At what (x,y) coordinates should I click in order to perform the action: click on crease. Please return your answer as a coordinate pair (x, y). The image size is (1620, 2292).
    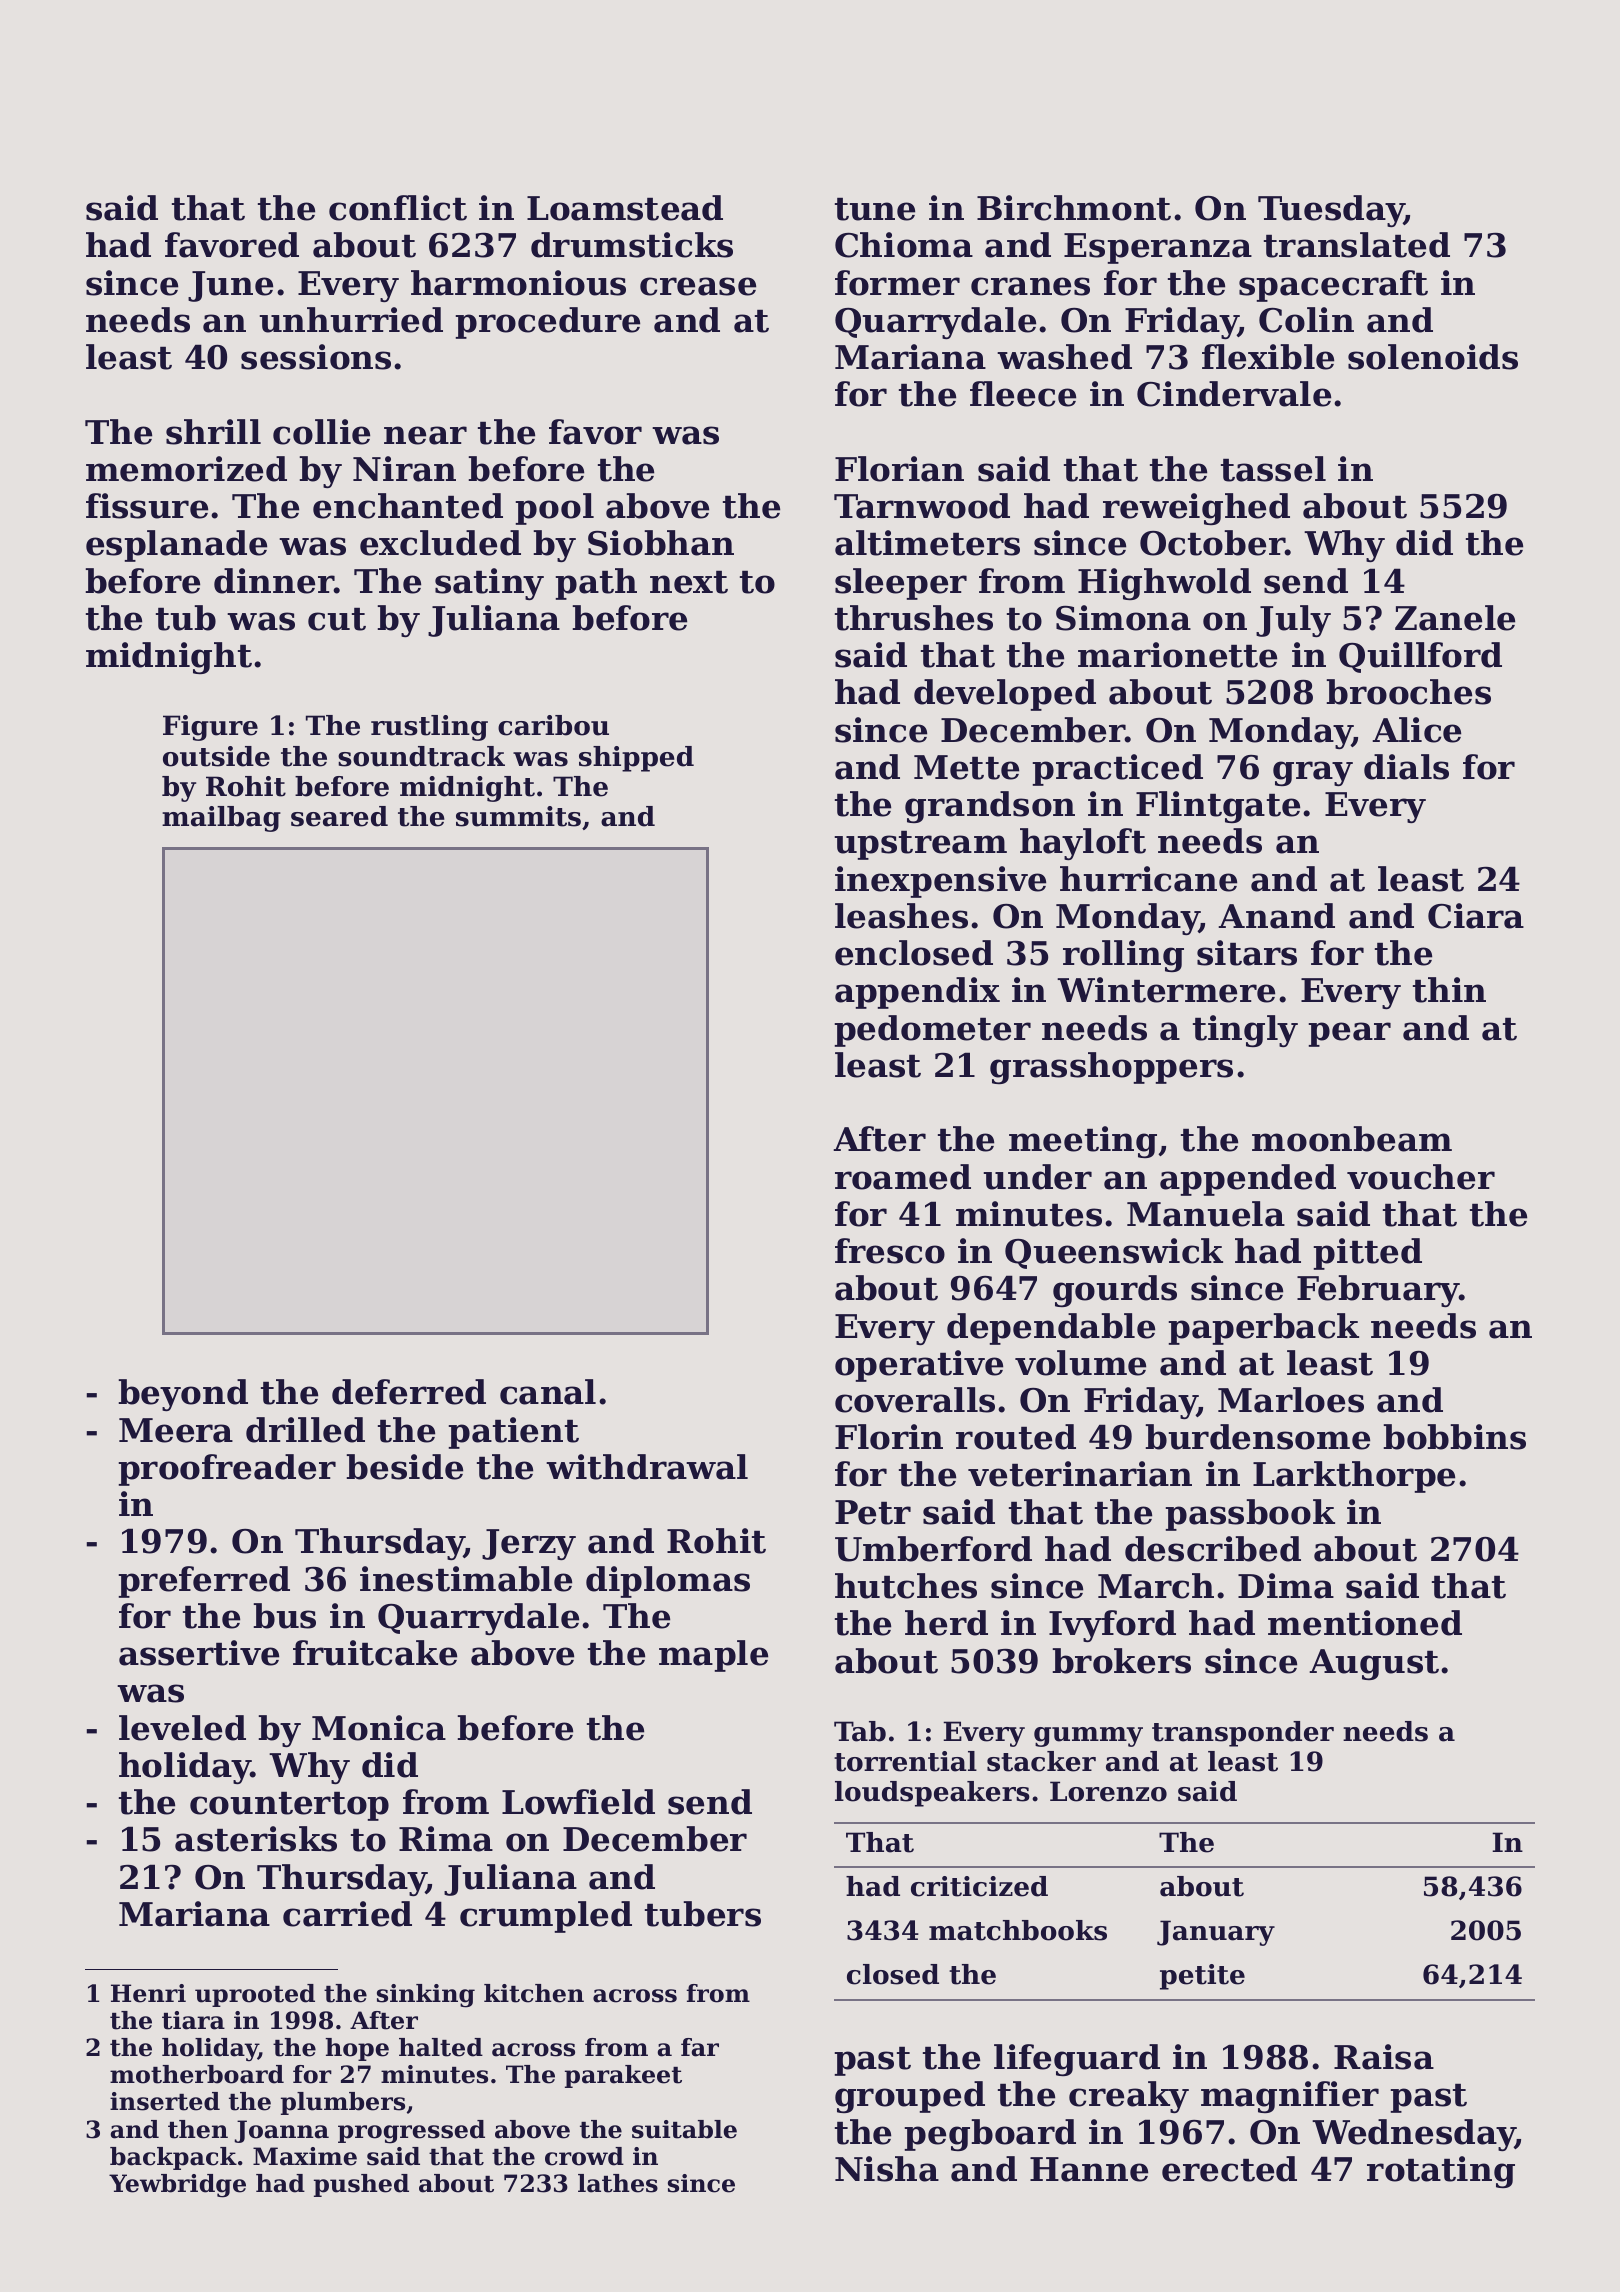
    Looking at the image, I should click on (698, 286).
